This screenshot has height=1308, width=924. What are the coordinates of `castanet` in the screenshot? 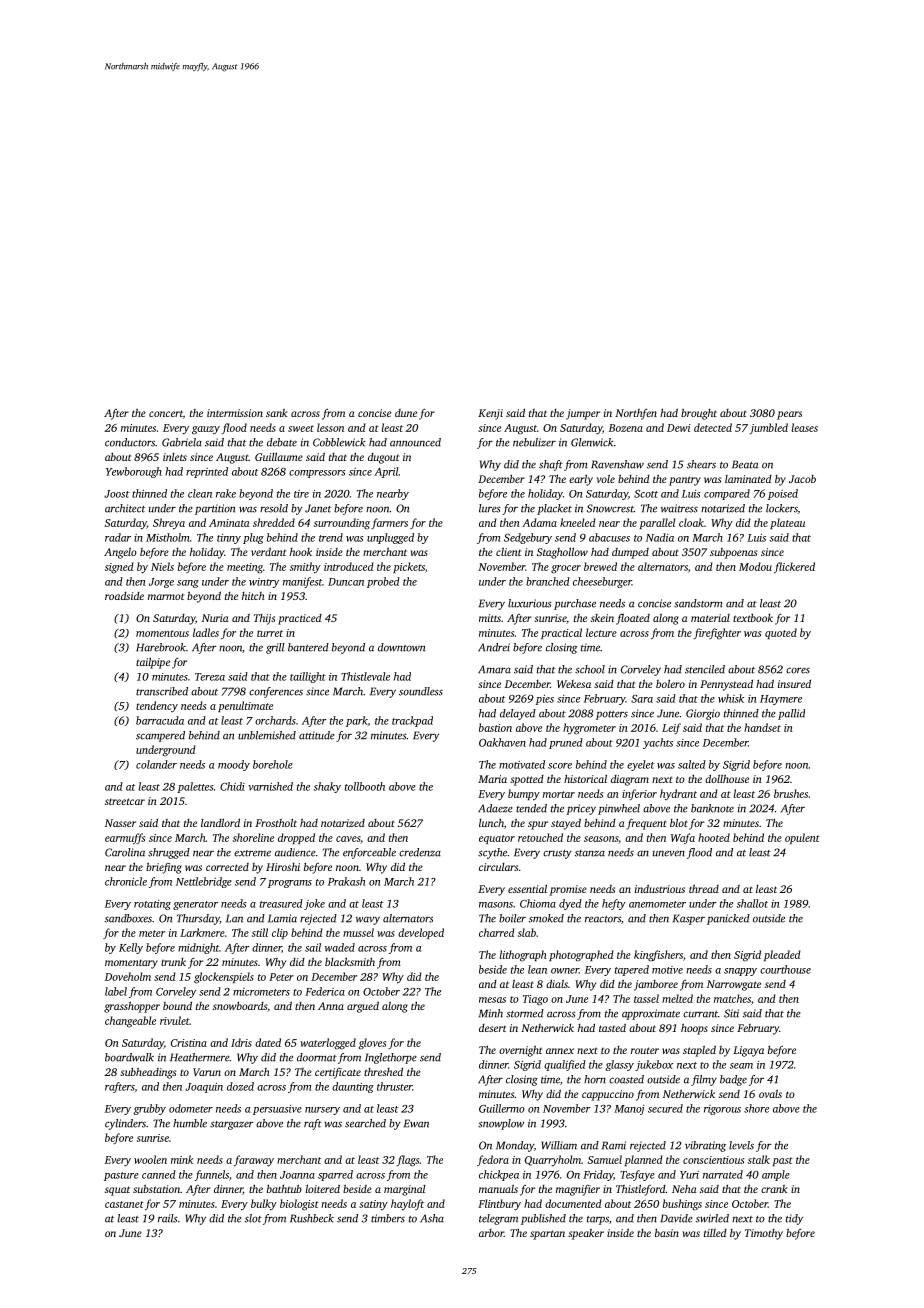 It's located at (124, 1204).
